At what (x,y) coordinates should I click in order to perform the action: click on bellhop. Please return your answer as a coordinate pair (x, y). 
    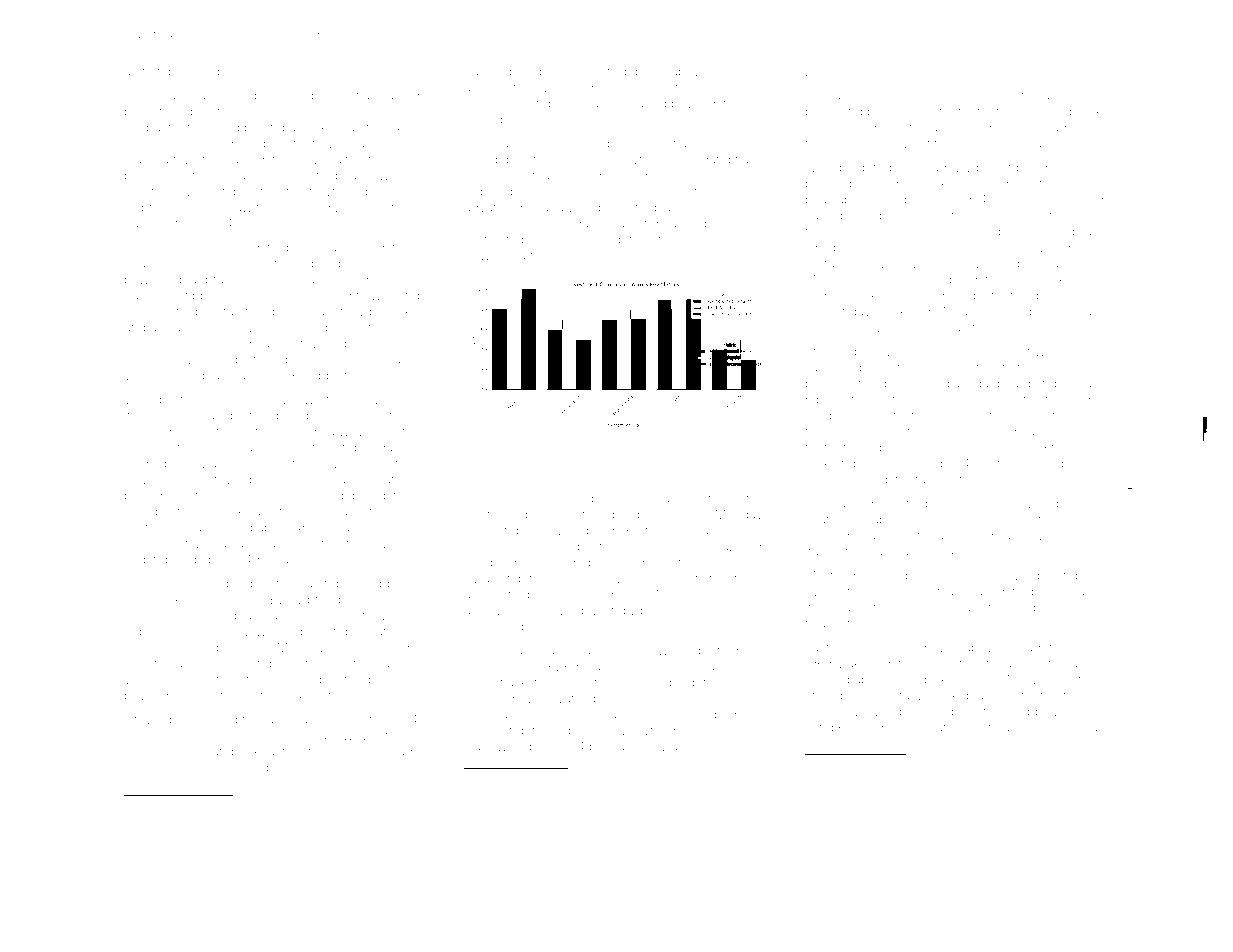
    Looking at the image, I should click on (187, 376).
